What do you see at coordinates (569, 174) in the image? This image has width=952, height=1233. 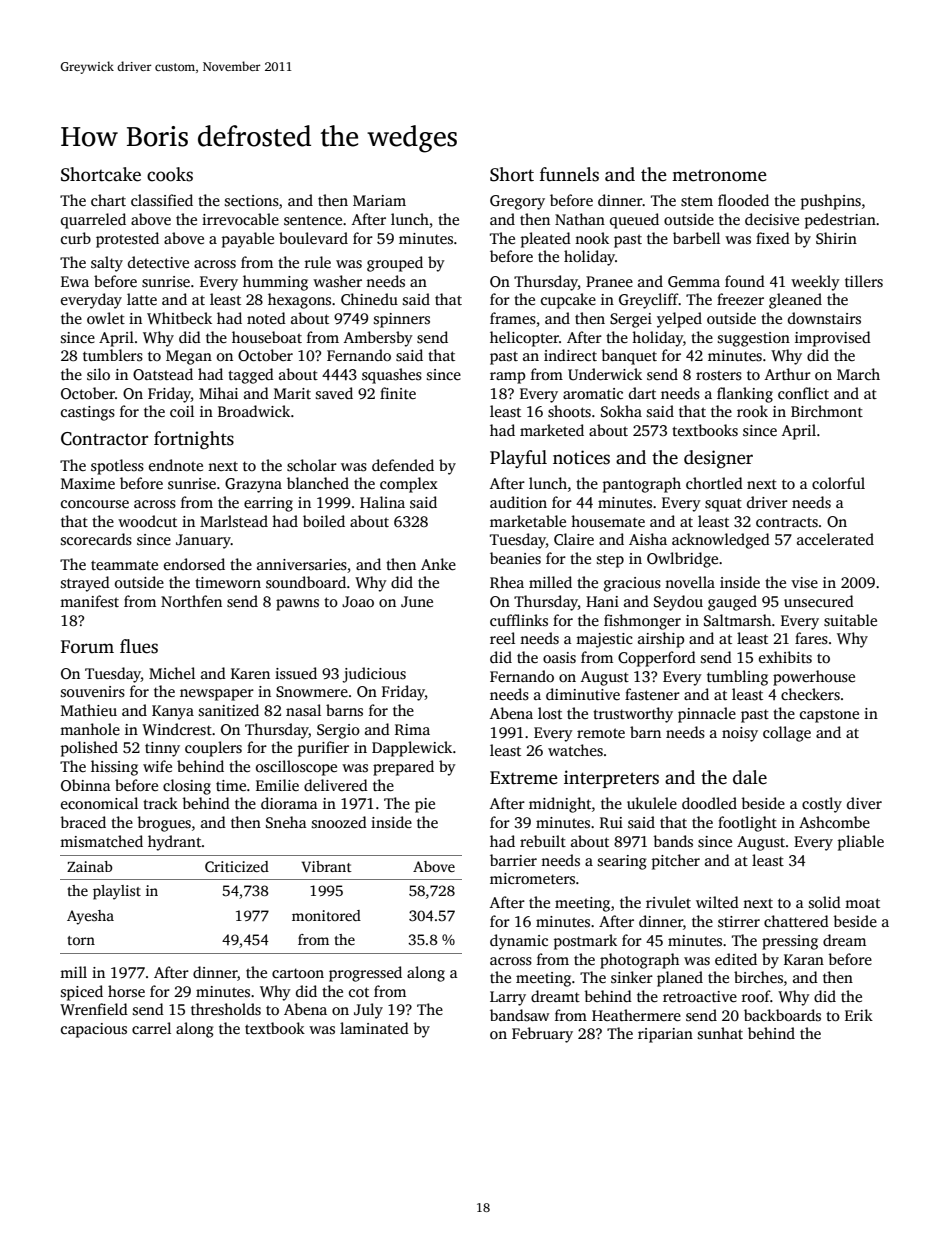 I see `funnels` at bounding box center [569, 174].
